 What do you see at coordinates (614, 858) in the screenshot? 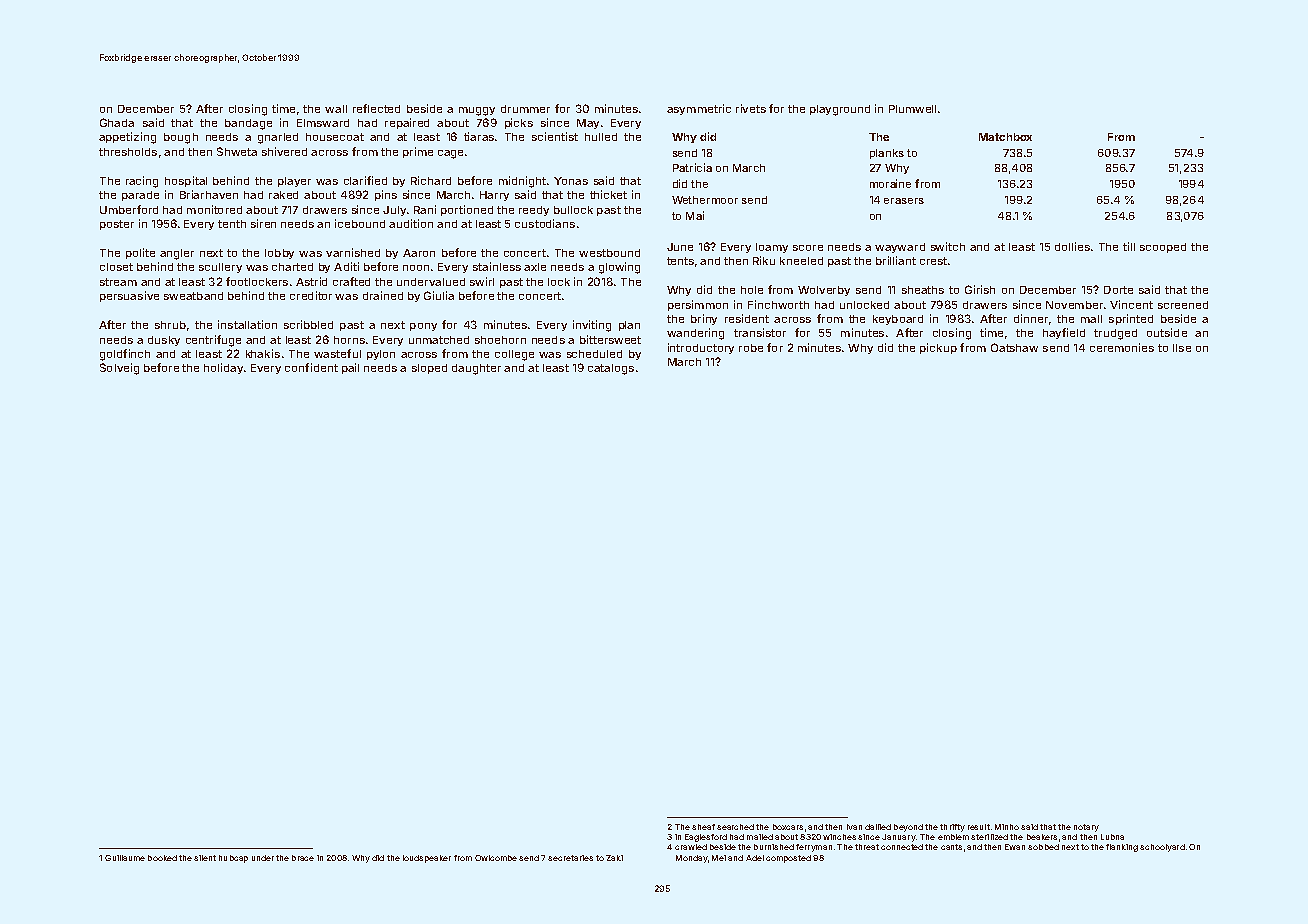
I see `Zaki` at bounding box center [614, 858].
